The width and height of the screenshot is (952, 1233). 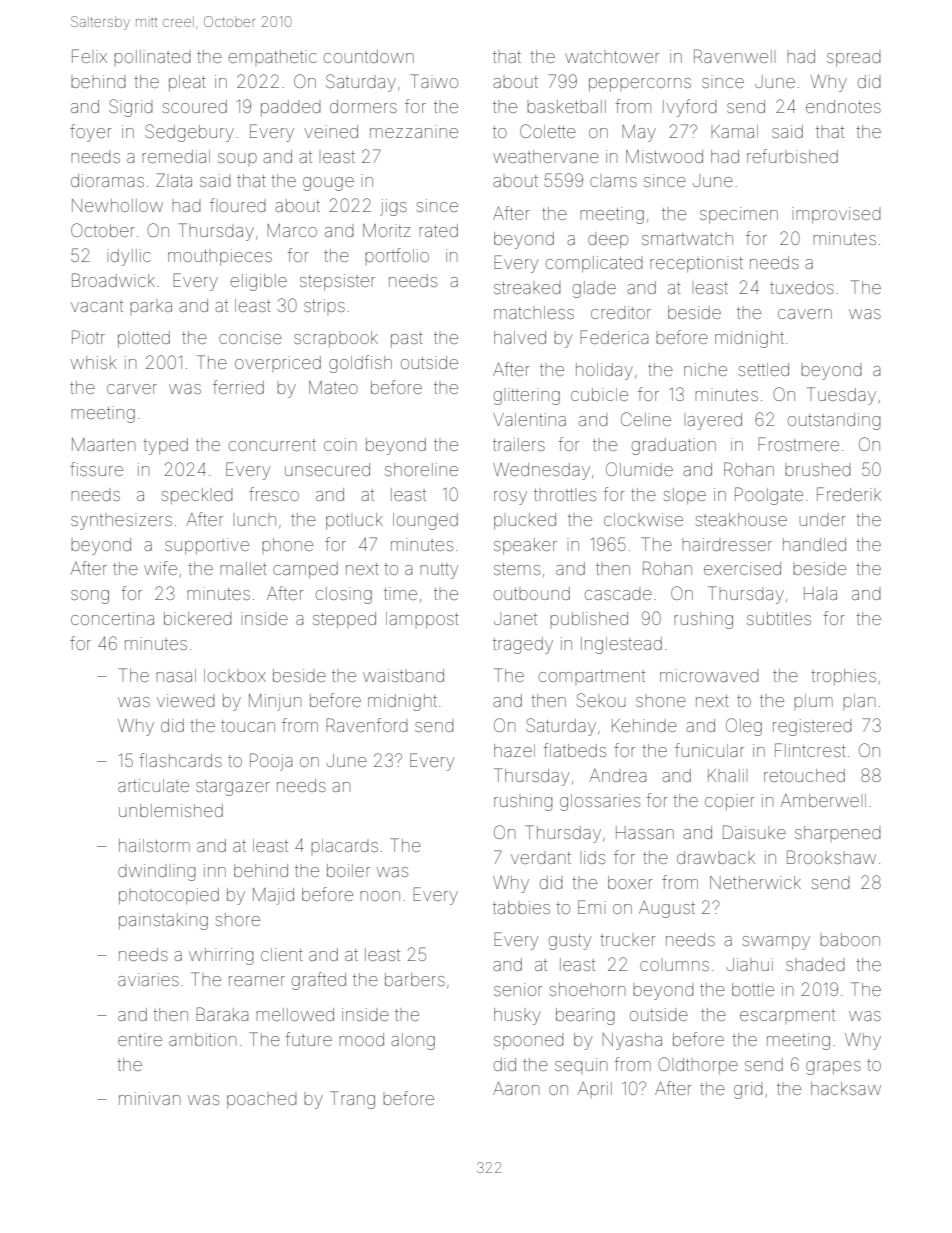 I want to click on trophies, so click(x=843, y=677).
